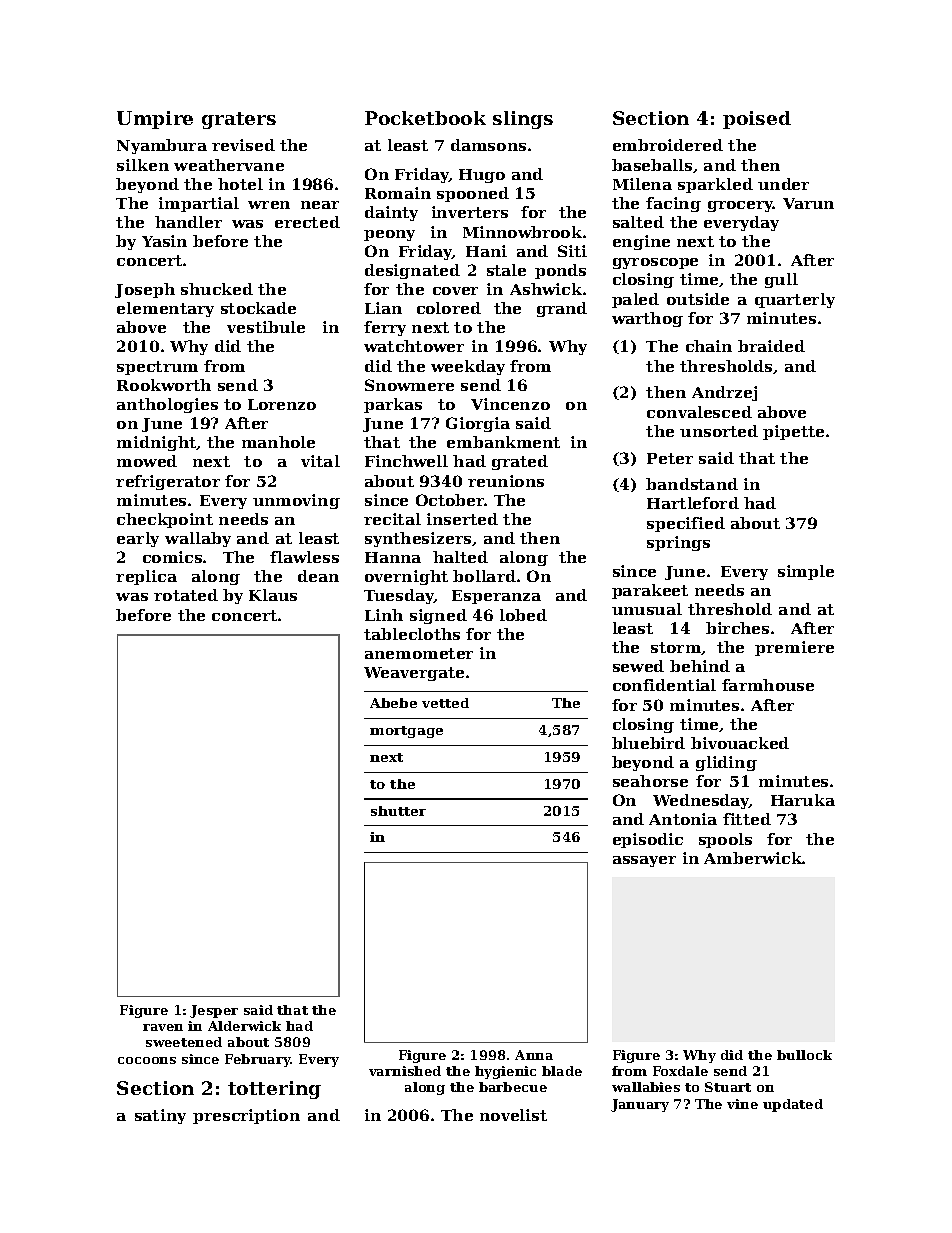  Describe the element at coordinates (167, 405) in the screenshot. I see `anthologies` at that location.
